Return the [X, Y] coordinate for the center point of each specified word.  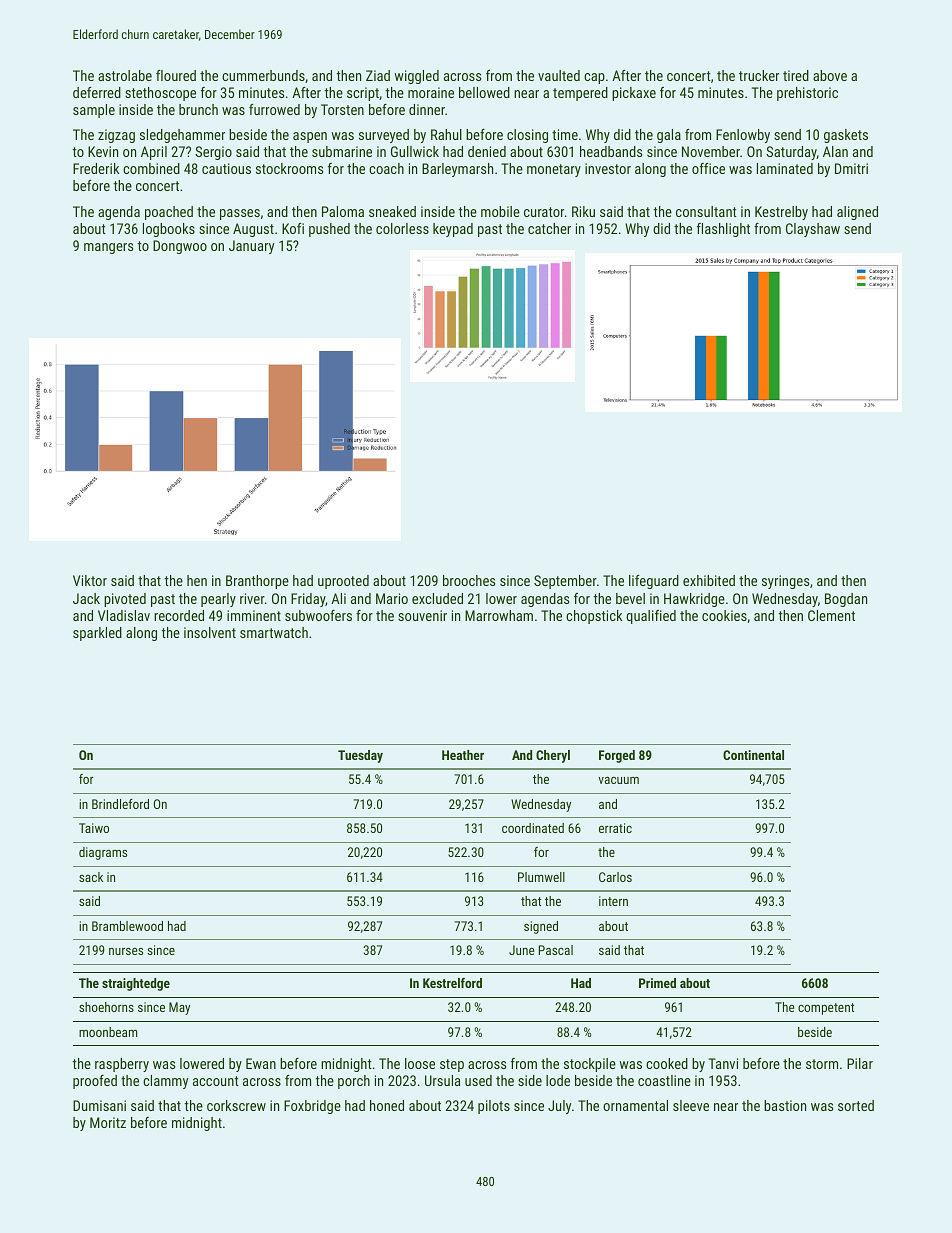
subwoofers [318, 615]
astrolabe [125, 75]
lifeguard [654, 582]
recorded [179, 615]
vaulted [559, 75]
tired [796, 75]
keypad [453, 230]
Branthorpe [257, 582]
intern [613, 901]
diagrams [103, 853]
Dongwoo [180, 247]
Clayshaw [813, 230]
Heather [463, 755]
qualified [651, 617]
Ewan [261, 1063]
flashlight [723, 230]
